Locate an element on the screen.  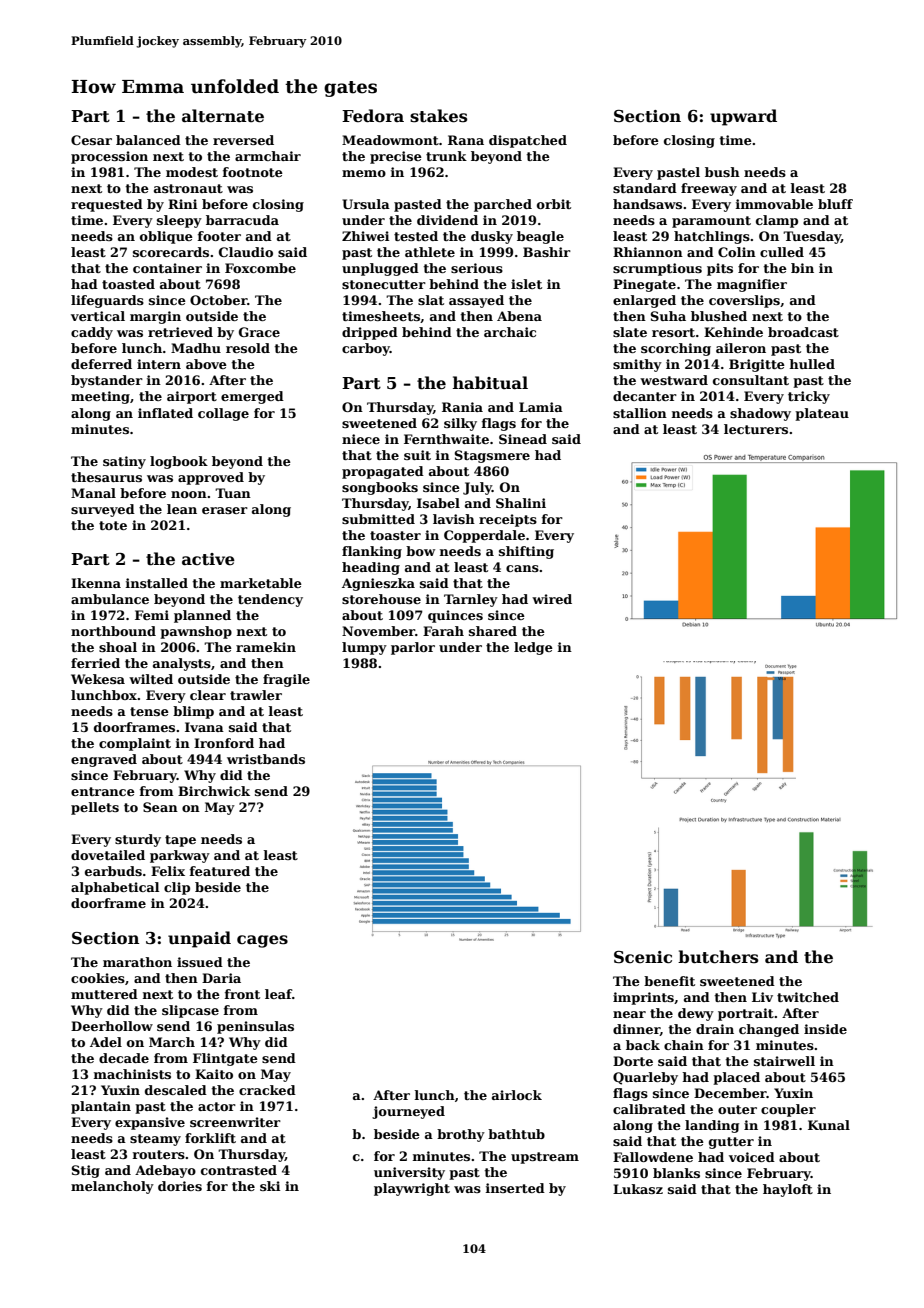
niece is located at coordinates (361, 439).
